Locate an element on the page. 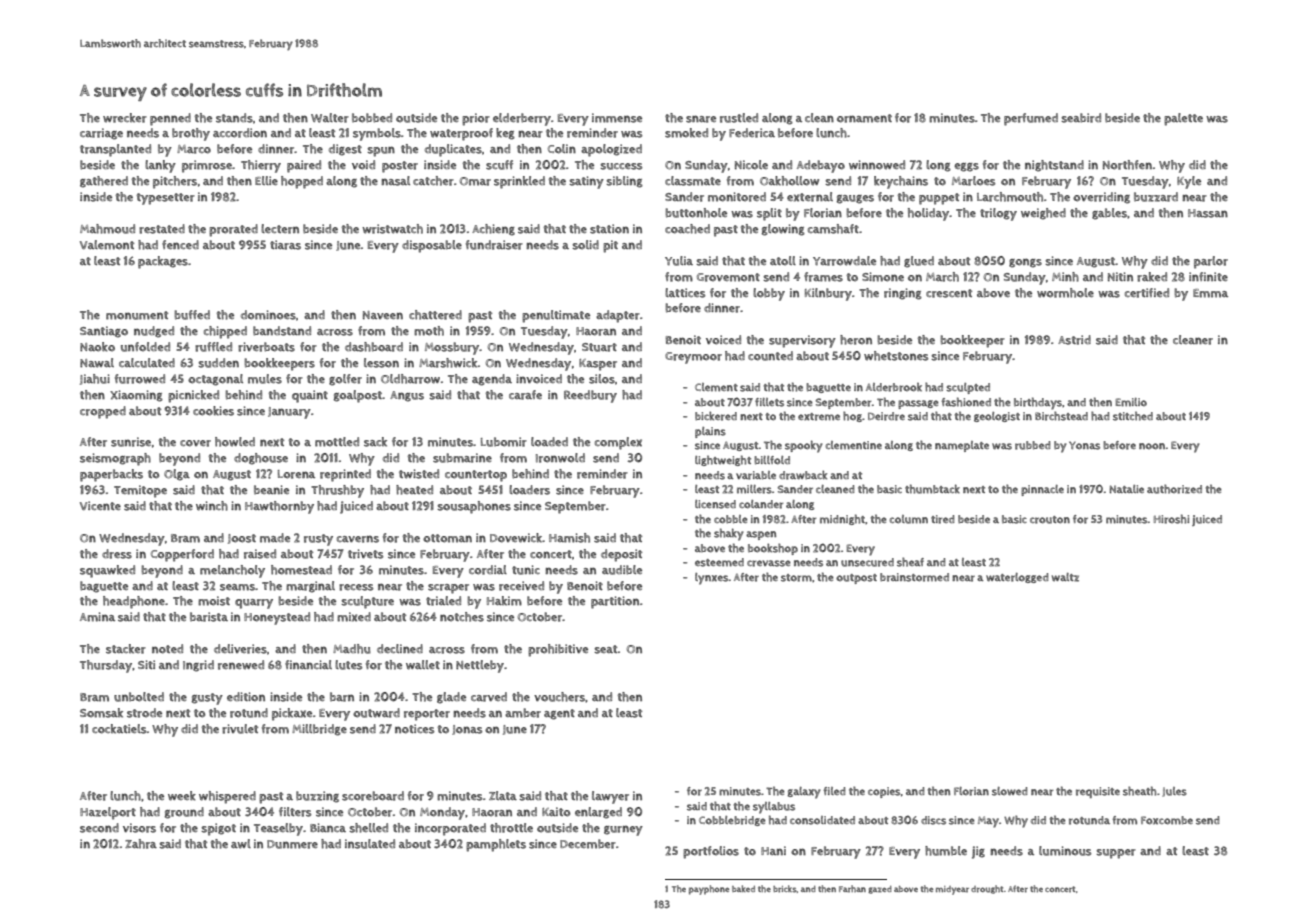 The height and width of the image is (924, 1308). renewed is located at coordinates (241, 665).
